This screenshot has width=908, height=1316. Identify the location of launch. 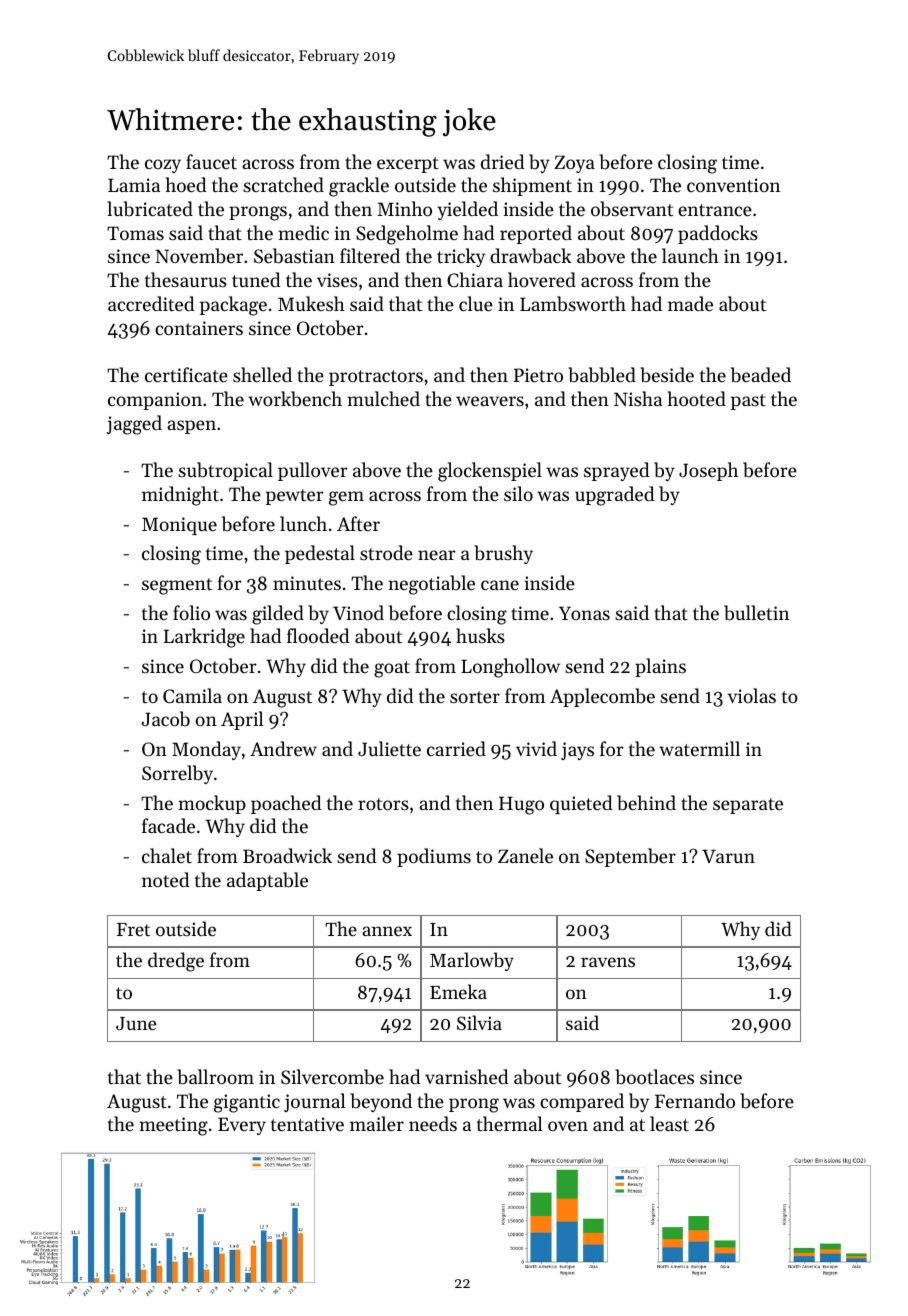
(690, 255).
